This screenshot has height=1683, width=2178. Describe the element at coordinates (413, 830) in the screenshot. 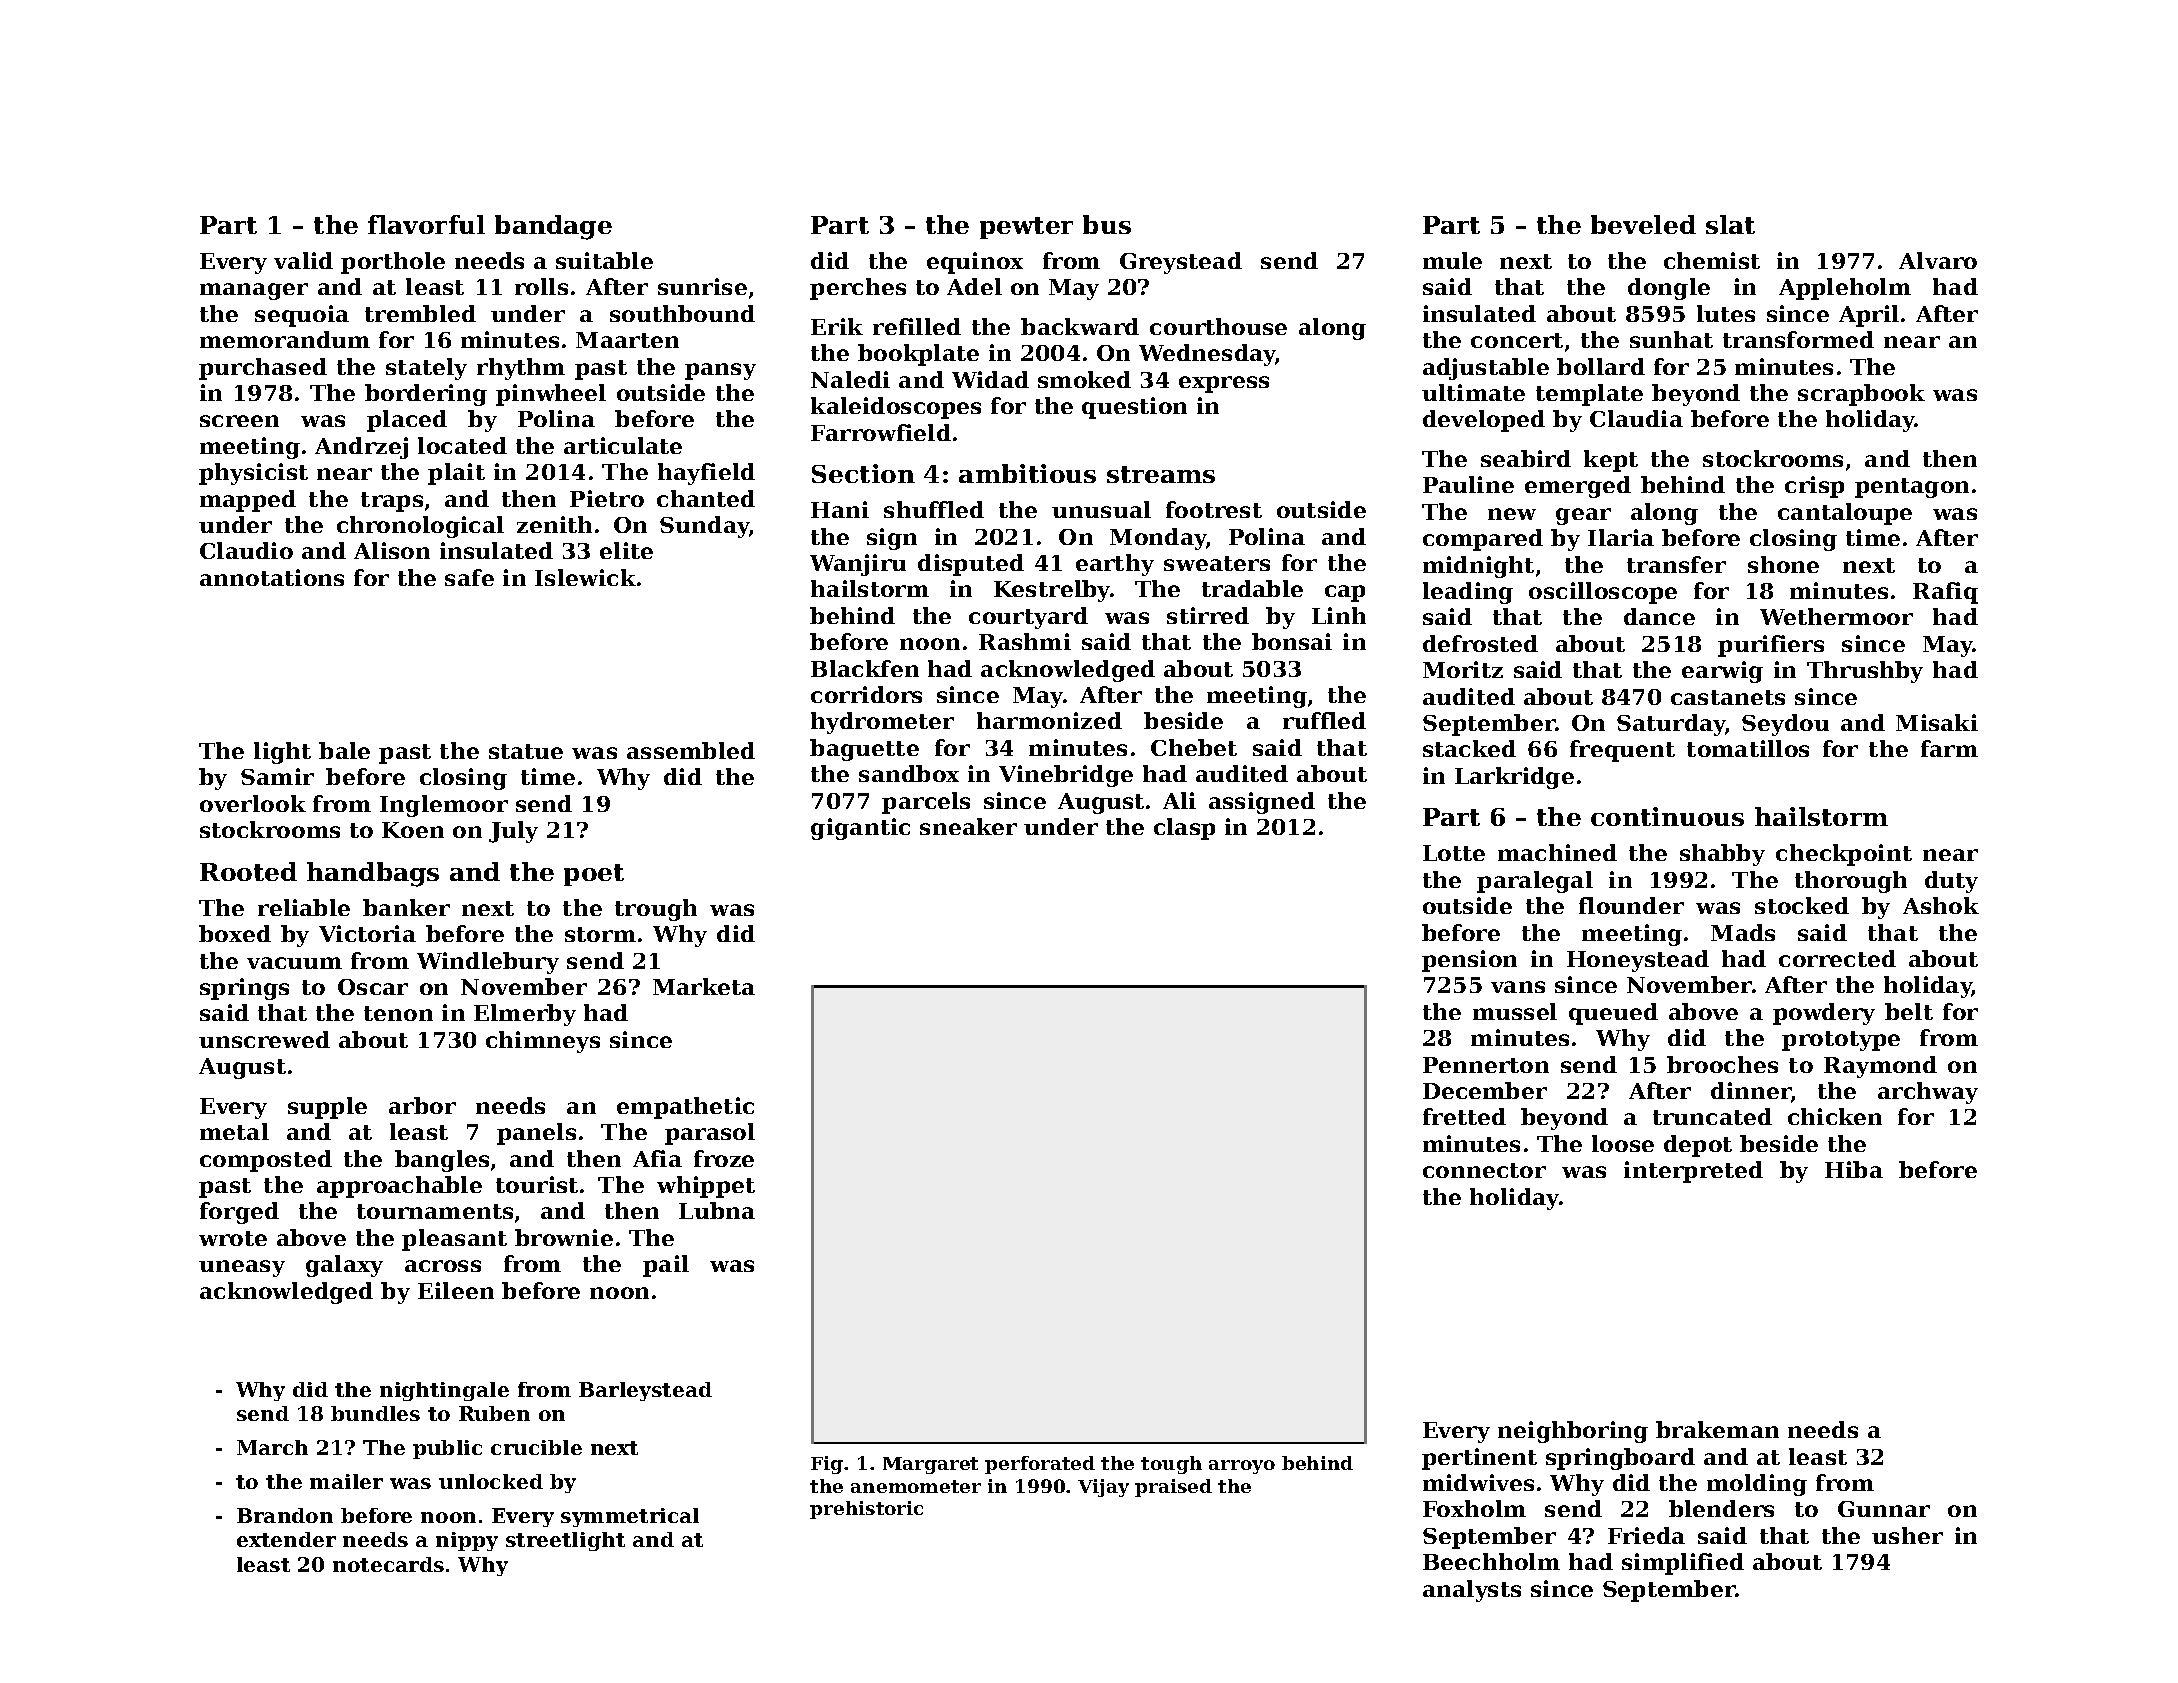

I see `Koen` at that location.
